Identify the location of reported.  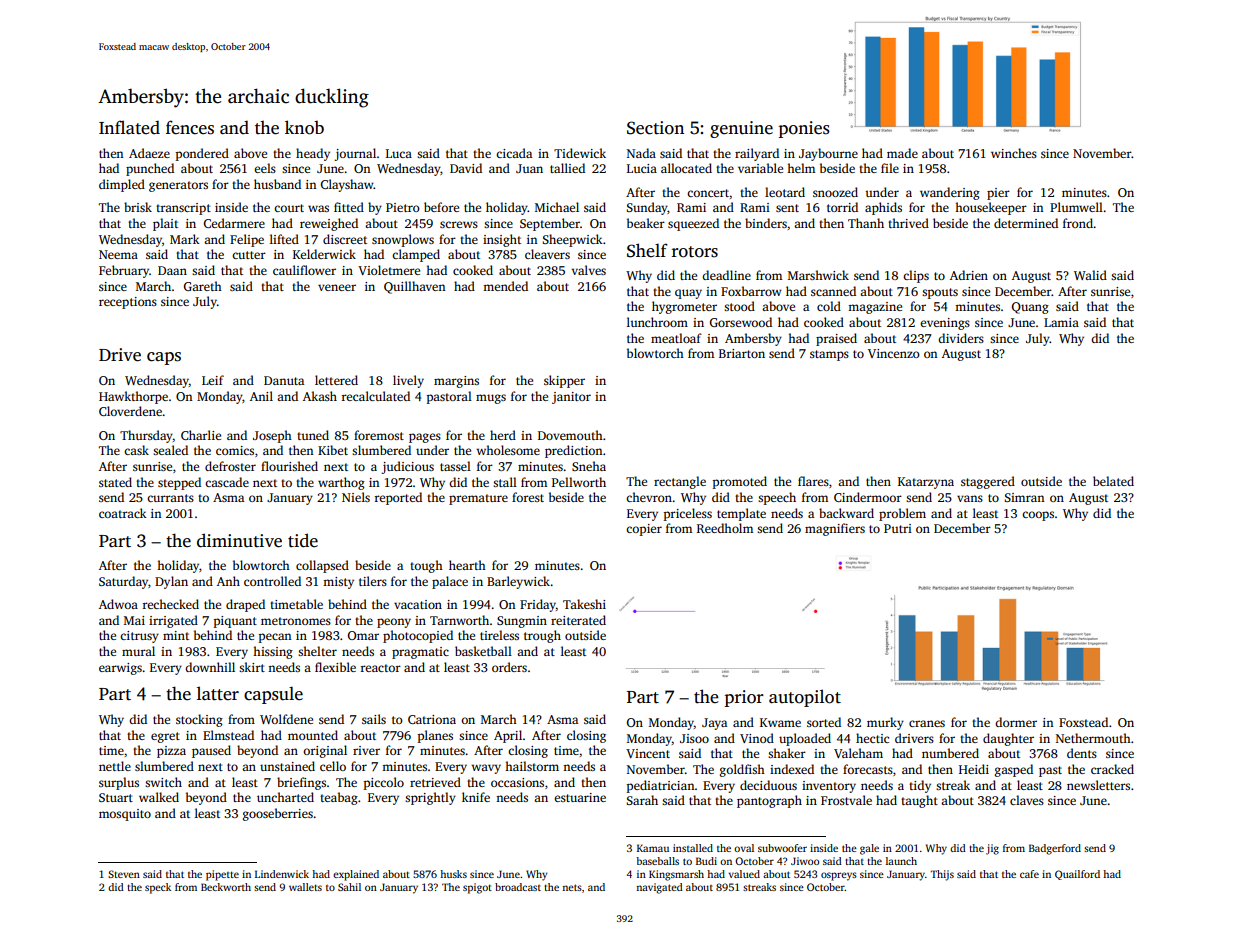
(398, 498).
